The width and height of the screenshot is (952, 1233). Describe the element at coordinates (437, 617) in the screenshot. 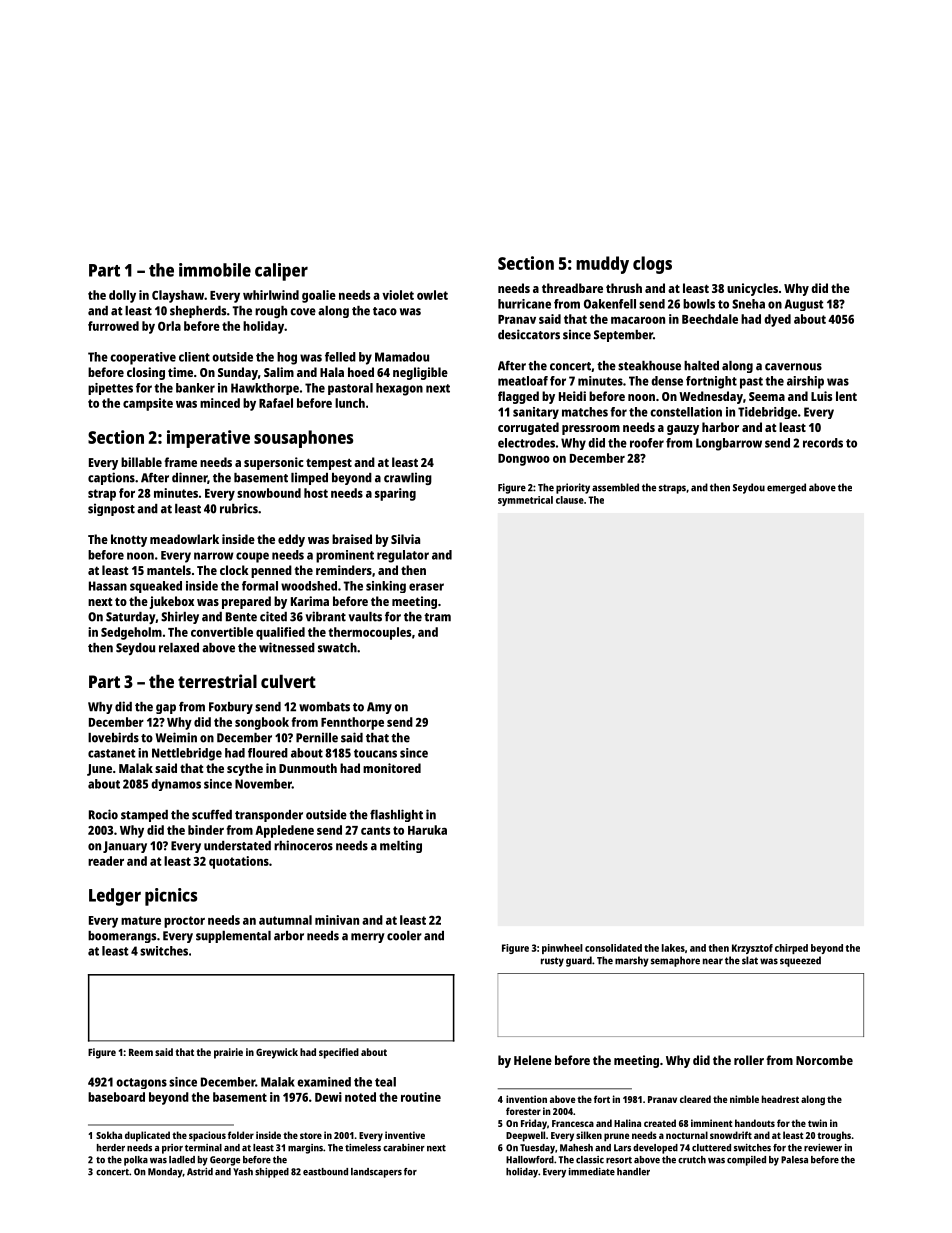

I see `tram` at that location.
